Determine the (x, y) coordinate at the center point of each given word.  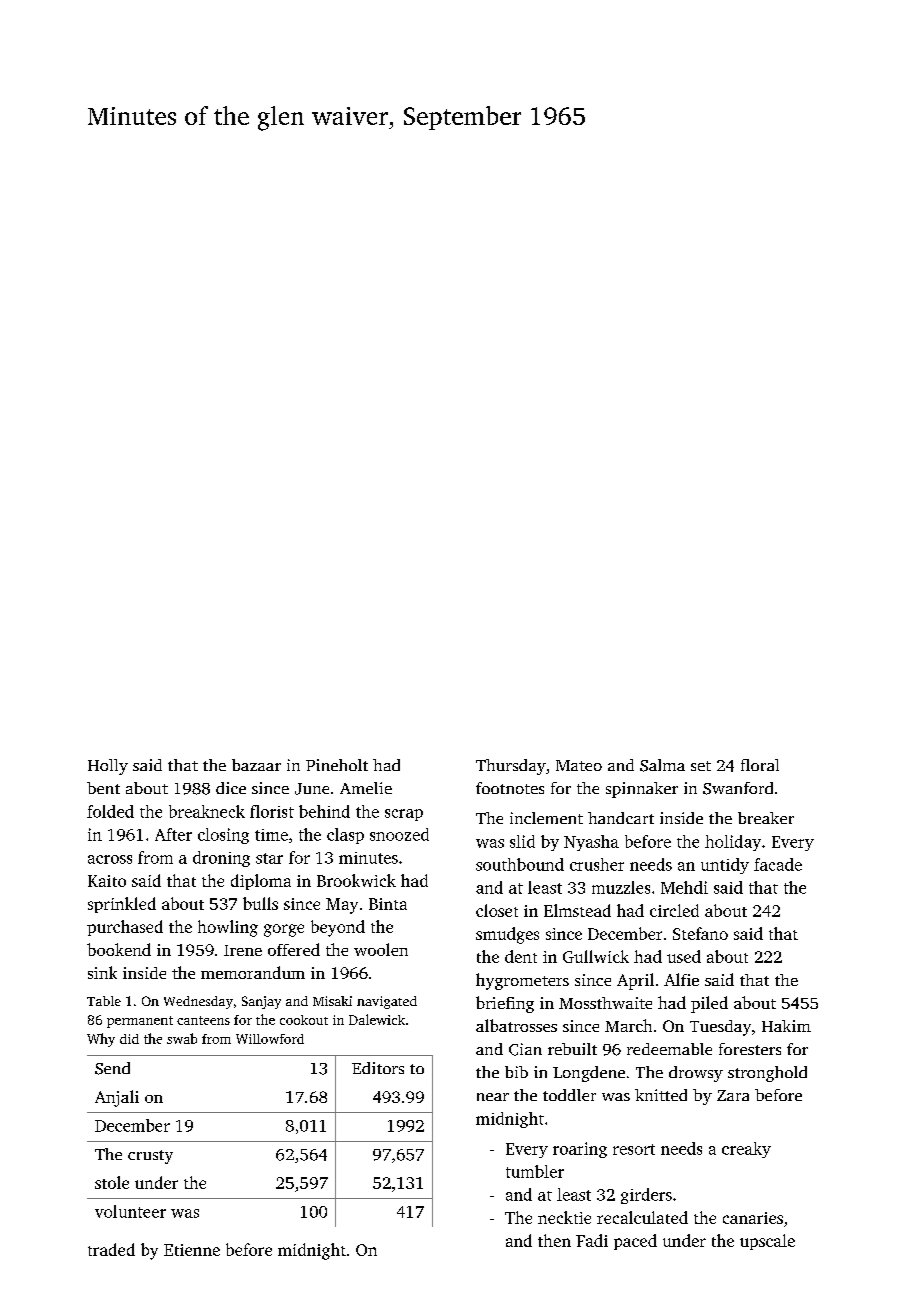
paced (635, 1242)
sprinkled (122, 905)
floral (760, 765)
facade (778, 864)
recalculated (642, 1217)
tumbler (535, 1171)
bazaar (256, 765)
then (554, 1240)
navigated (387, 1002)
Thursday (511, 767)
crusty (150, 1157)
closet (497, 910)
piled (709, 1004)
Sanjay (261, 1002)
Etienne (192, 1250)
